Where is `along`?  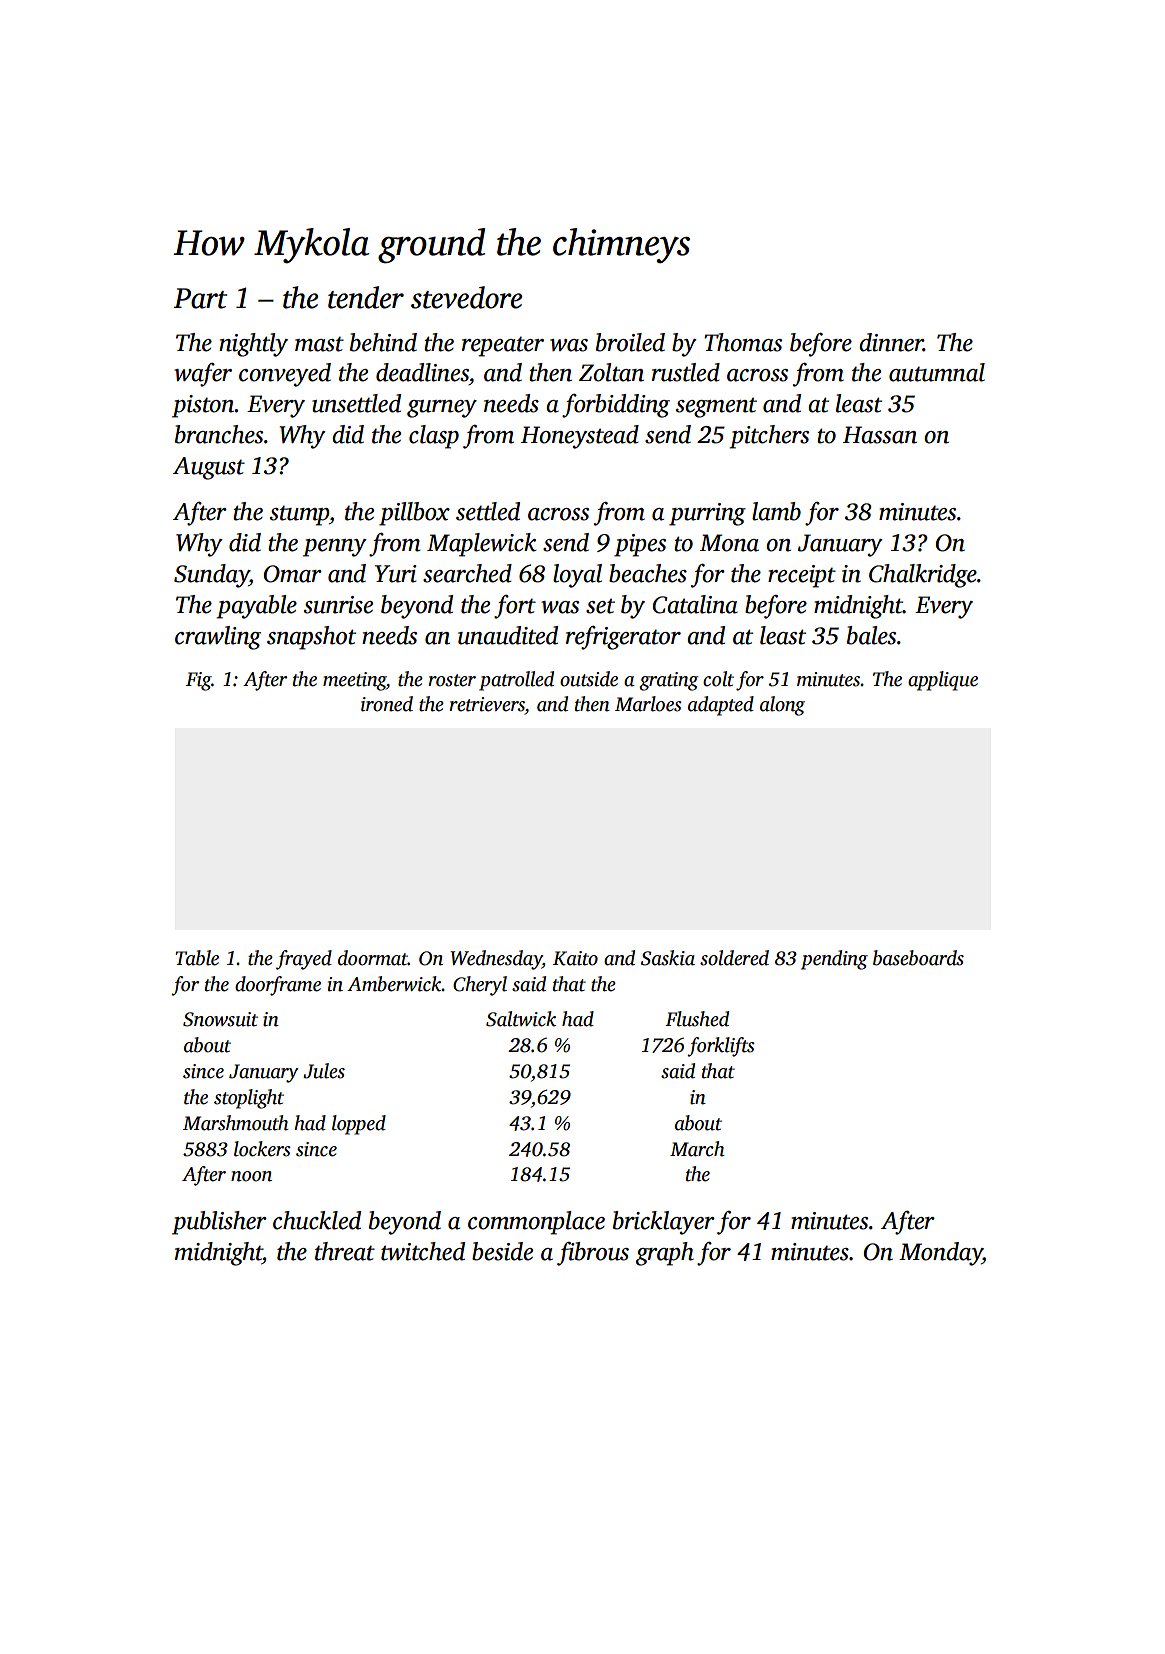 along is located at coordinates (782, 706).
